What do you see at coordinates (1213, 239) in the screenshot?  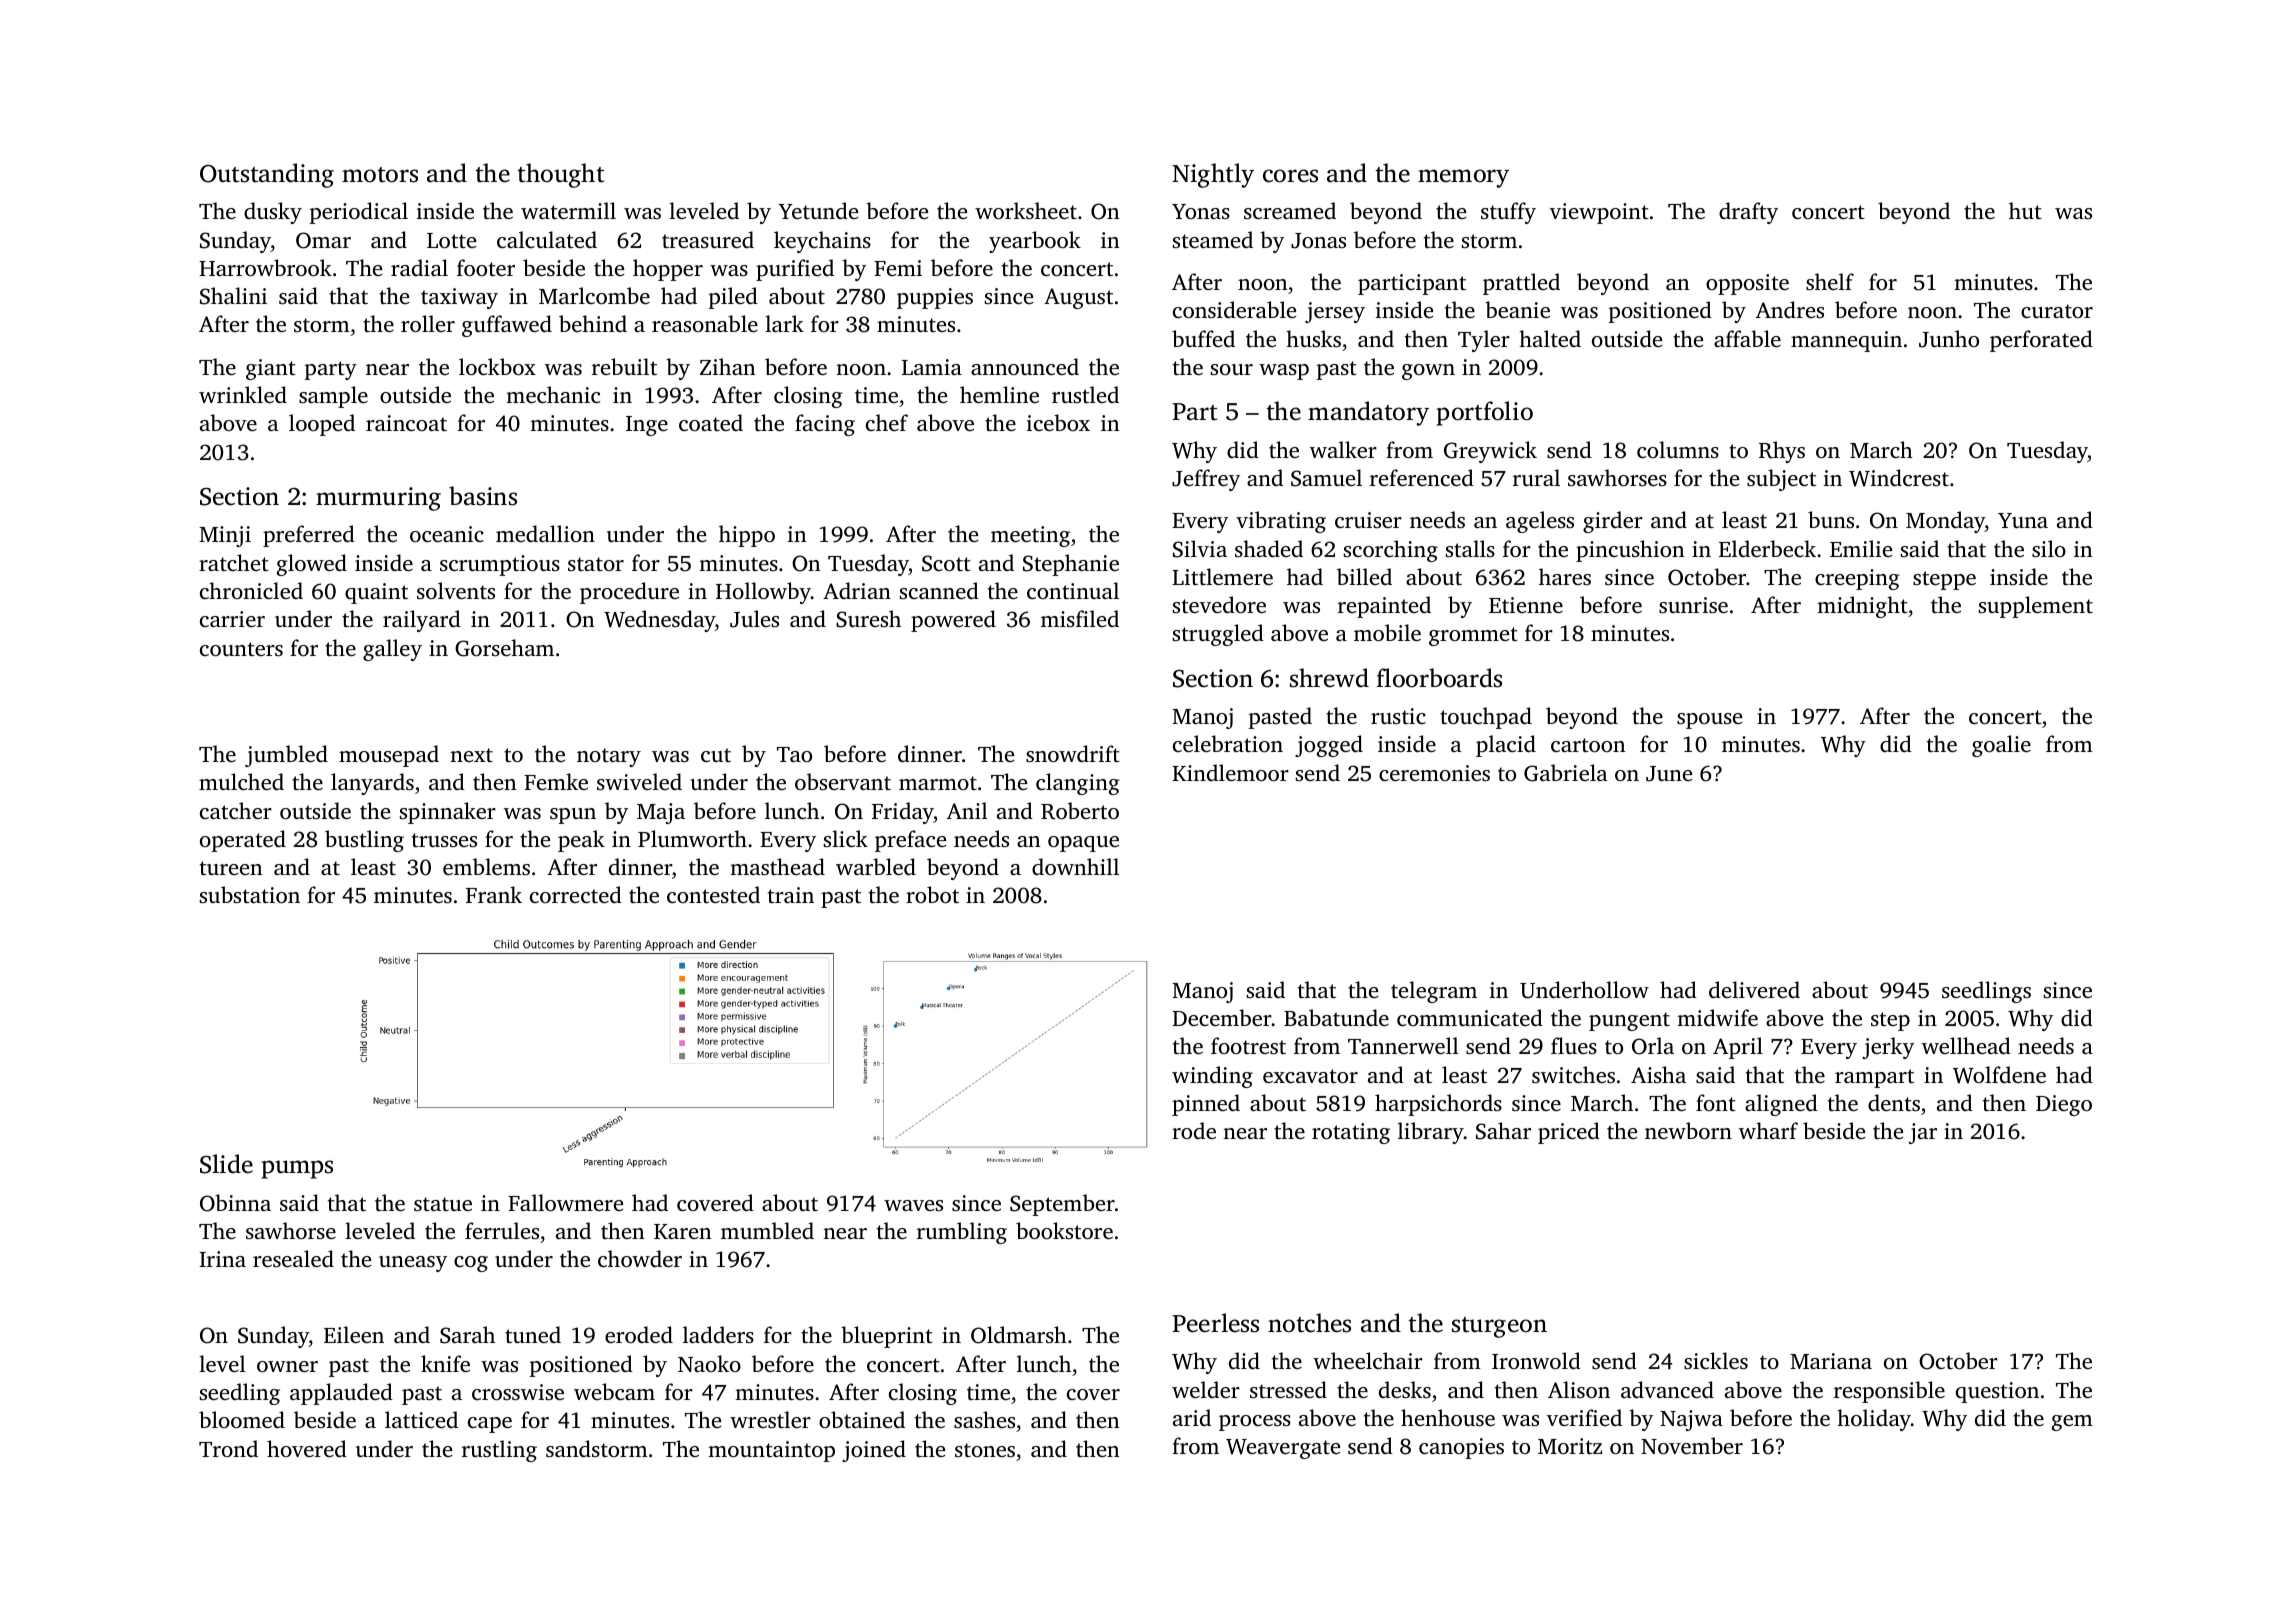 I see `steamed` at bounding box center [1213, 239].
